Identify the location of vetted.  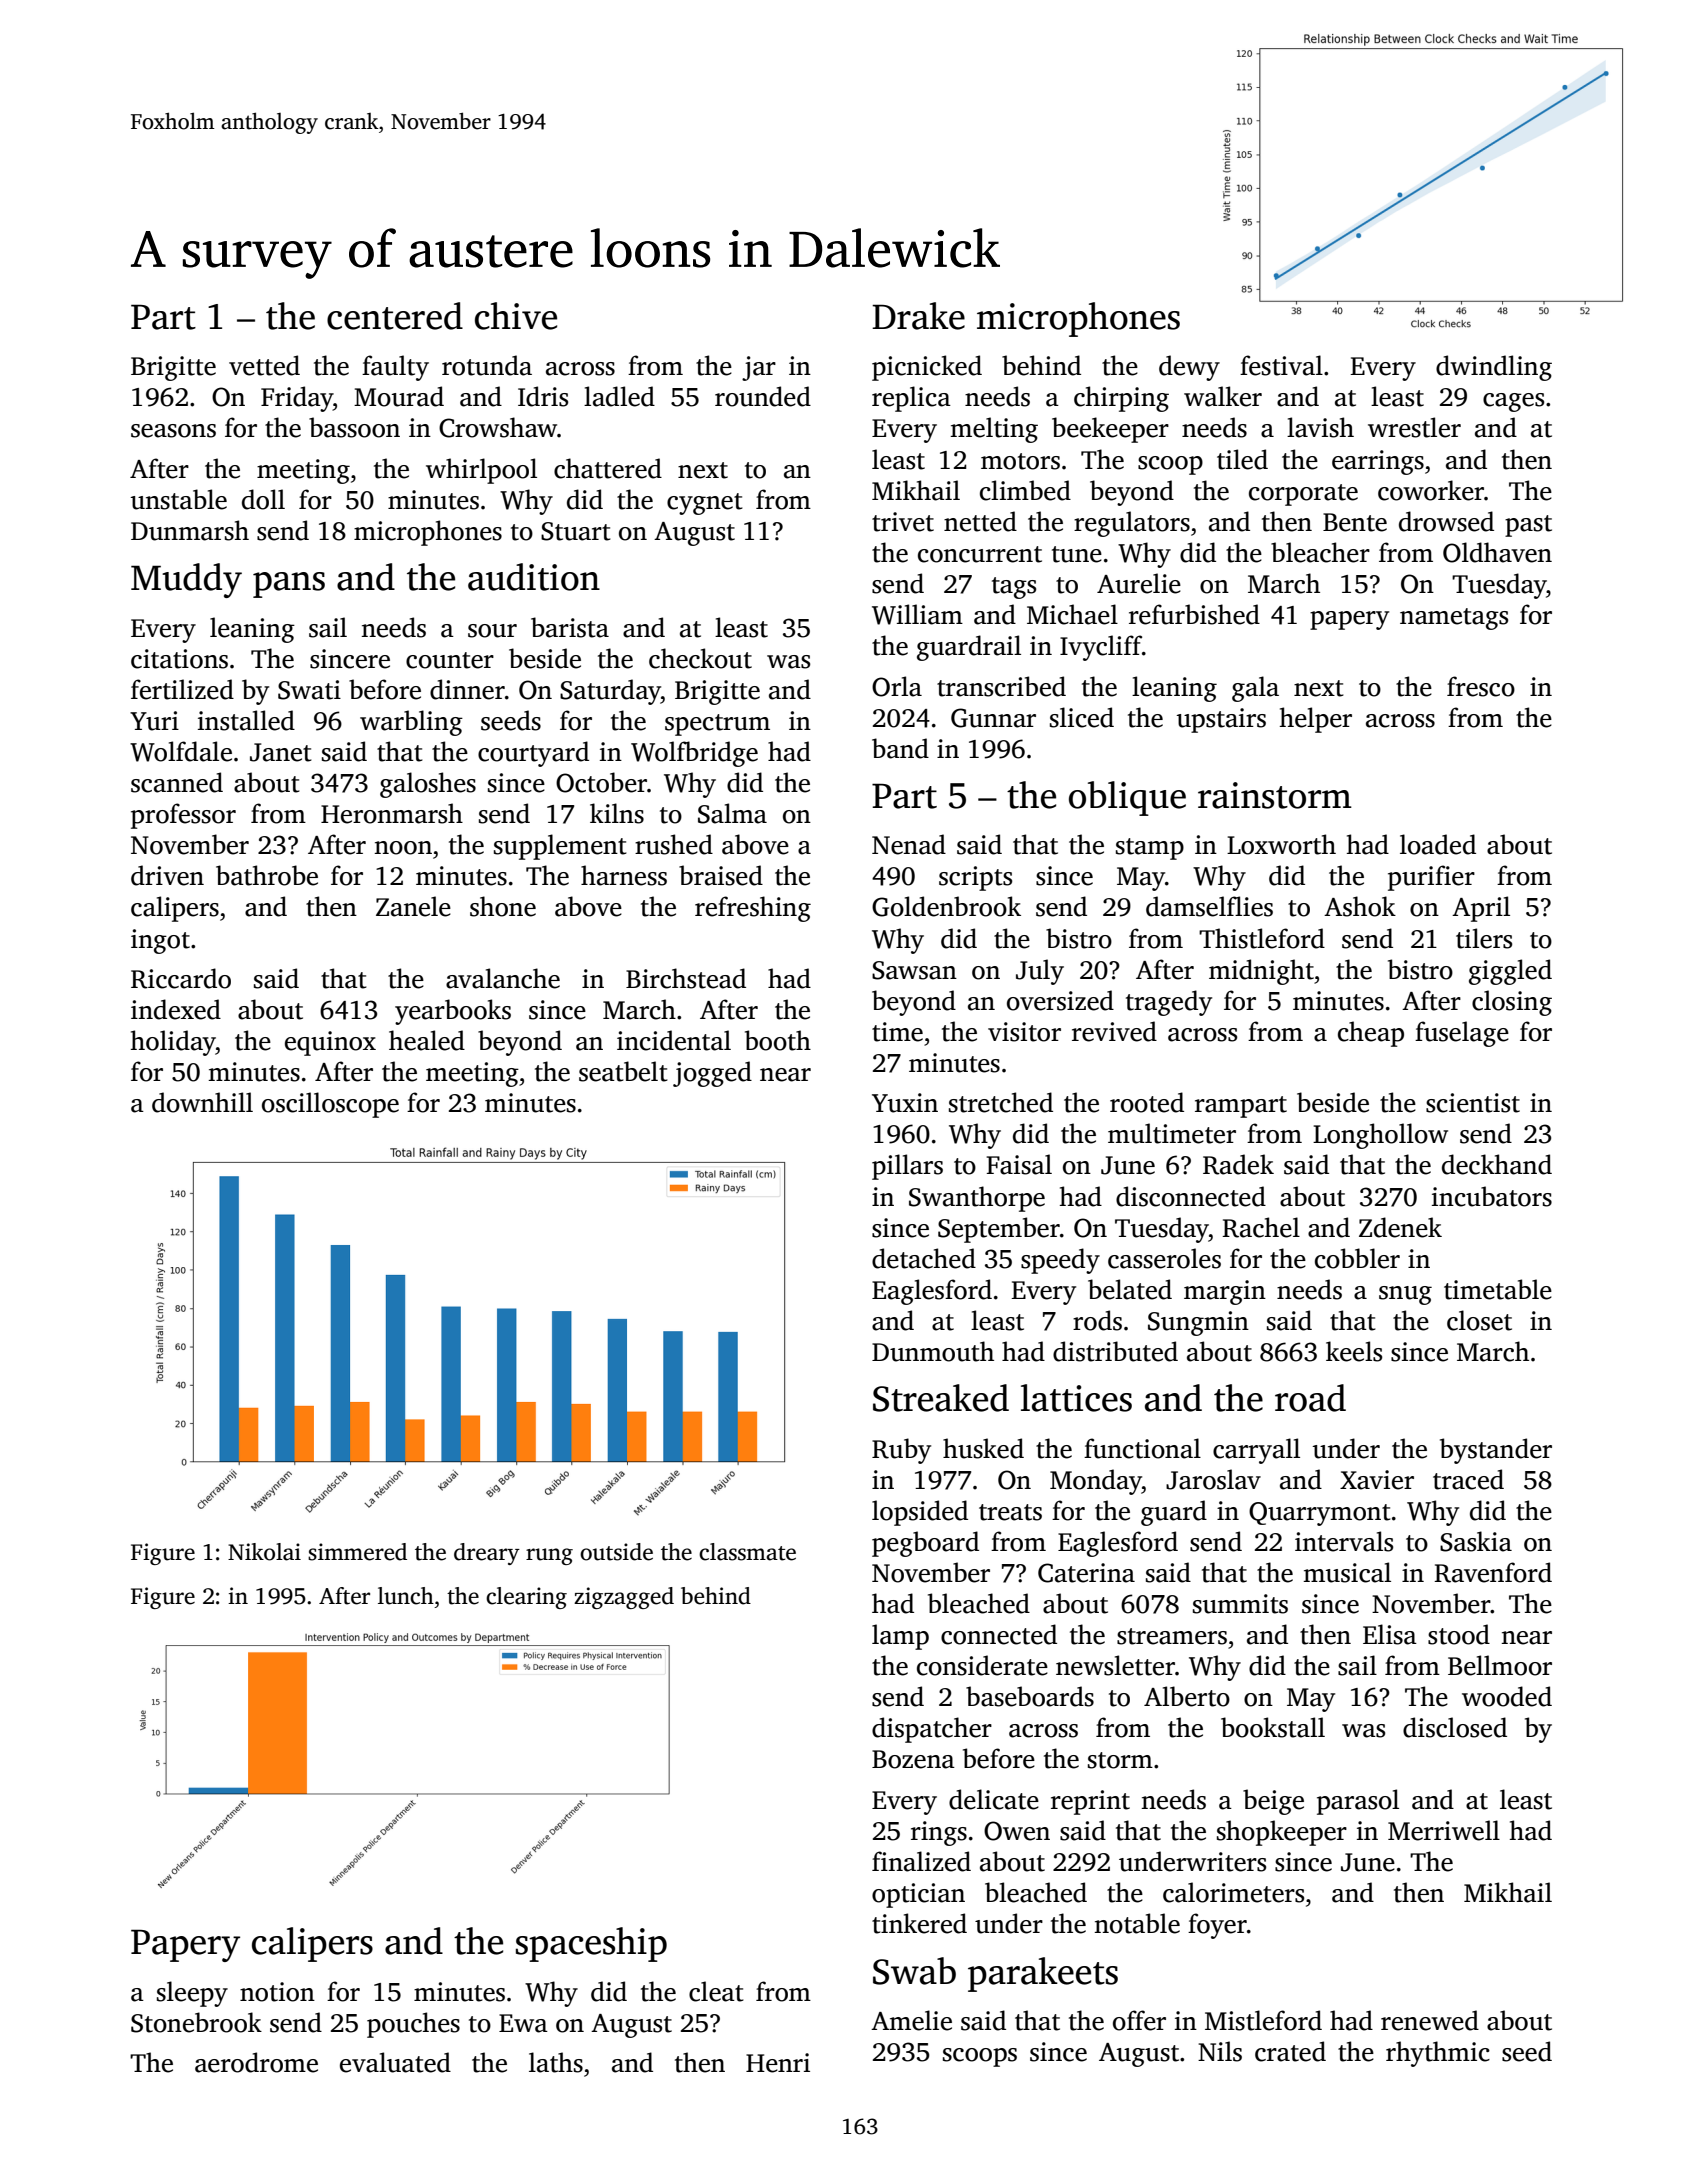
(264, 365).
